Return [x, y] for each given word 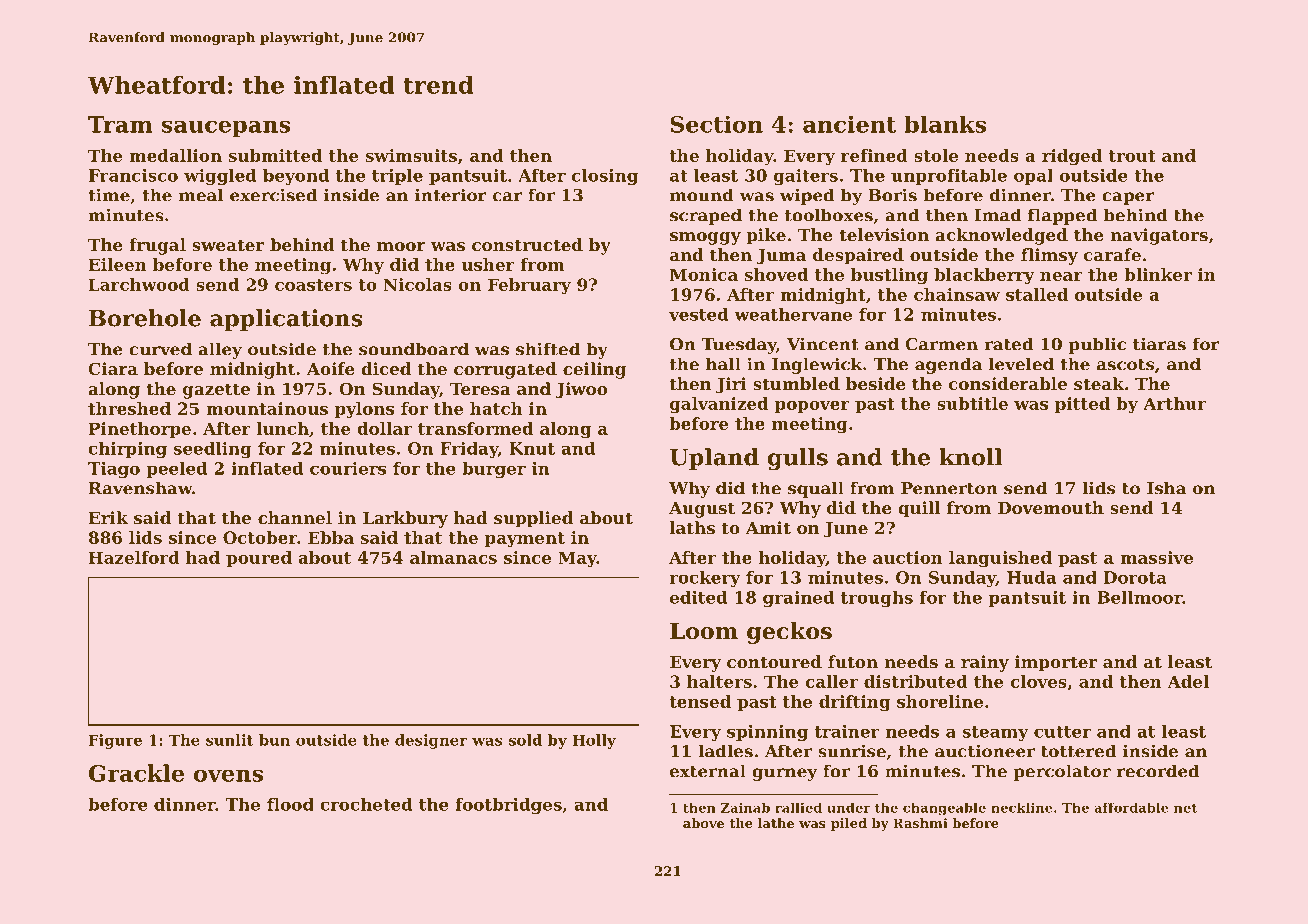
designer [431, 741]
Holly [594, 741]
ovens [228, 775]
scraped [706, 216]
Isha [1166, 488]
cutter [1062, 732]
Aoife [331, 368]
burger [494, 470]
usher [488, 264]
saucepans [226, 129]
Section [717, 124]
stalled [1037, 294]
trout [1132, 156]
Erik [108, 517]
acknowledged [1001, 236]
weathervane [793, 314]
